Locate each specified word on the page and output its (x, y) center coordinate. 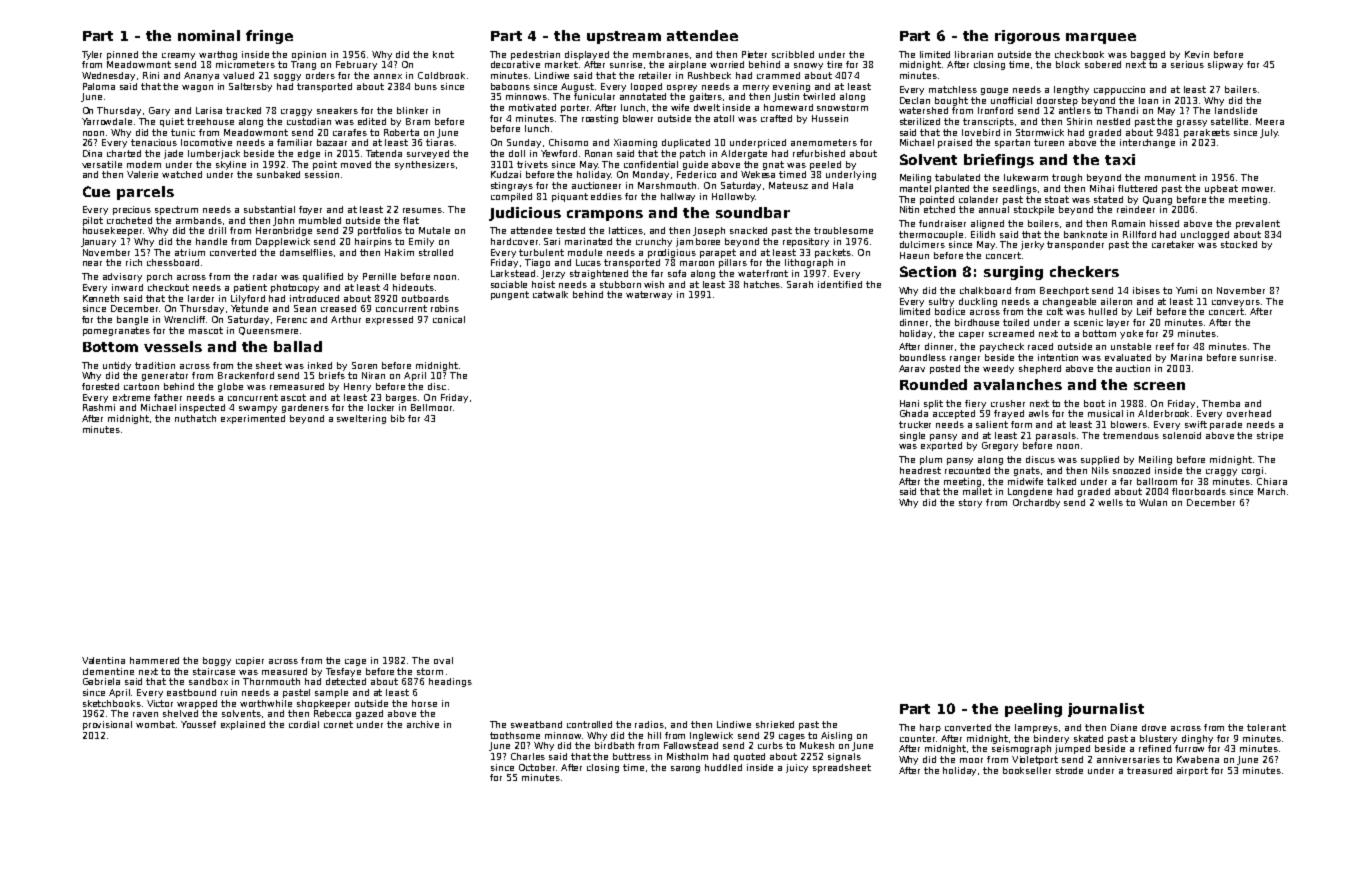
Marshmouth (667, 185)
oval (443, 660)
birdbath (614, 745)
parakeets (1207, 133)
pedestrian (535, 55)
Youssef (198, 724)
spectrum (176, 210)
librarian (974, 54)
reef (1165, 346)
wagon (197, 88)
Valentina (103, 660)
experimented (253, 419)
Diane (1124, 727)
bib (398, 418)
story (970, 503)
